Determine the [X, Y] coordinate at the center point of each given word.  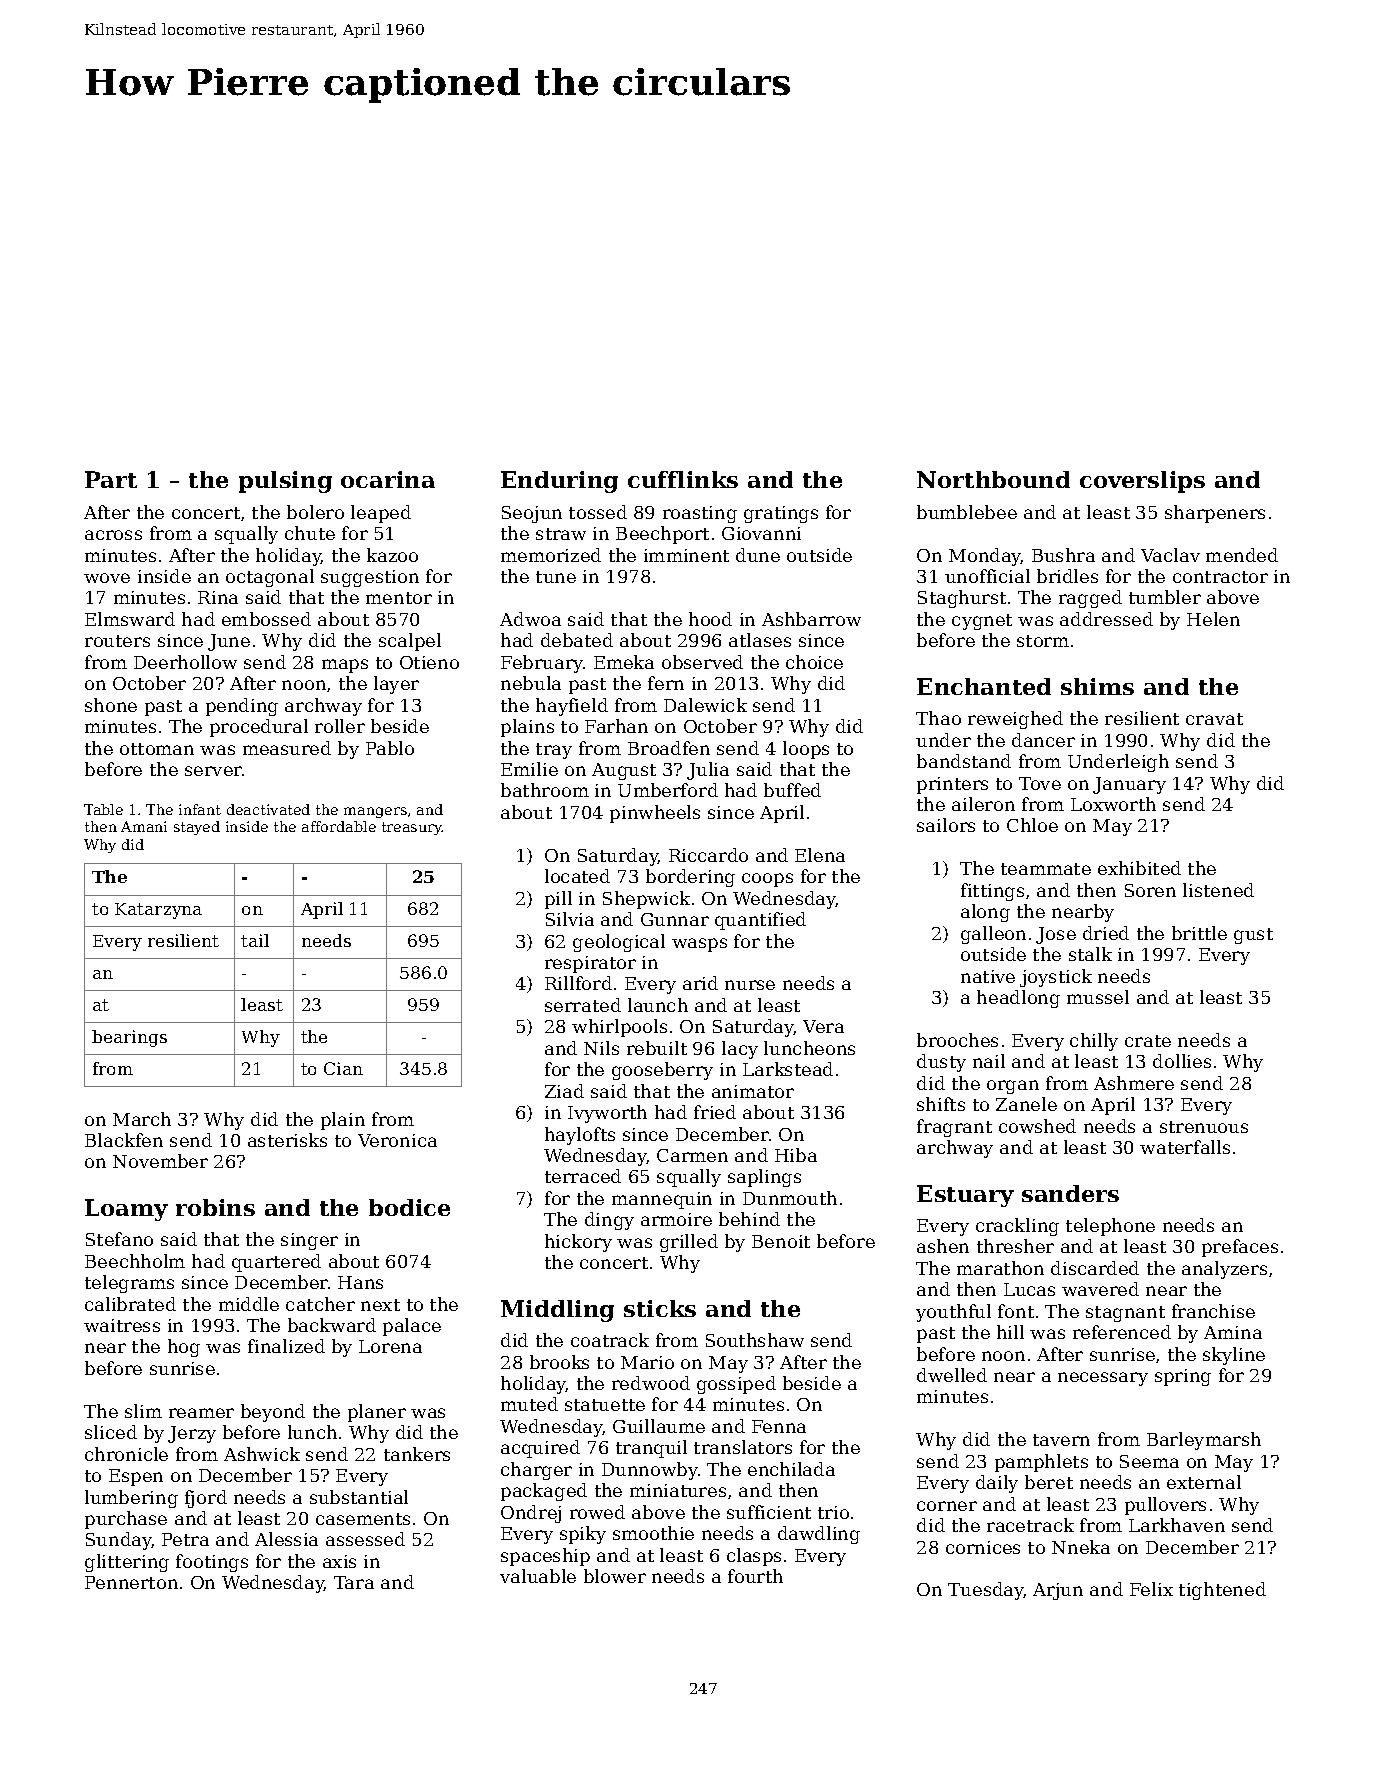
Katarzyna [158, 911]
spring [1183, 1377]
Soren [1150, 890]
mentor [399, 598]
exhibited [1139, 868]
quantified [760, 921]
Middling [557, 1311]
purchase [126, 1520]
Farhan [616, 726]
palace [412, 1327]
